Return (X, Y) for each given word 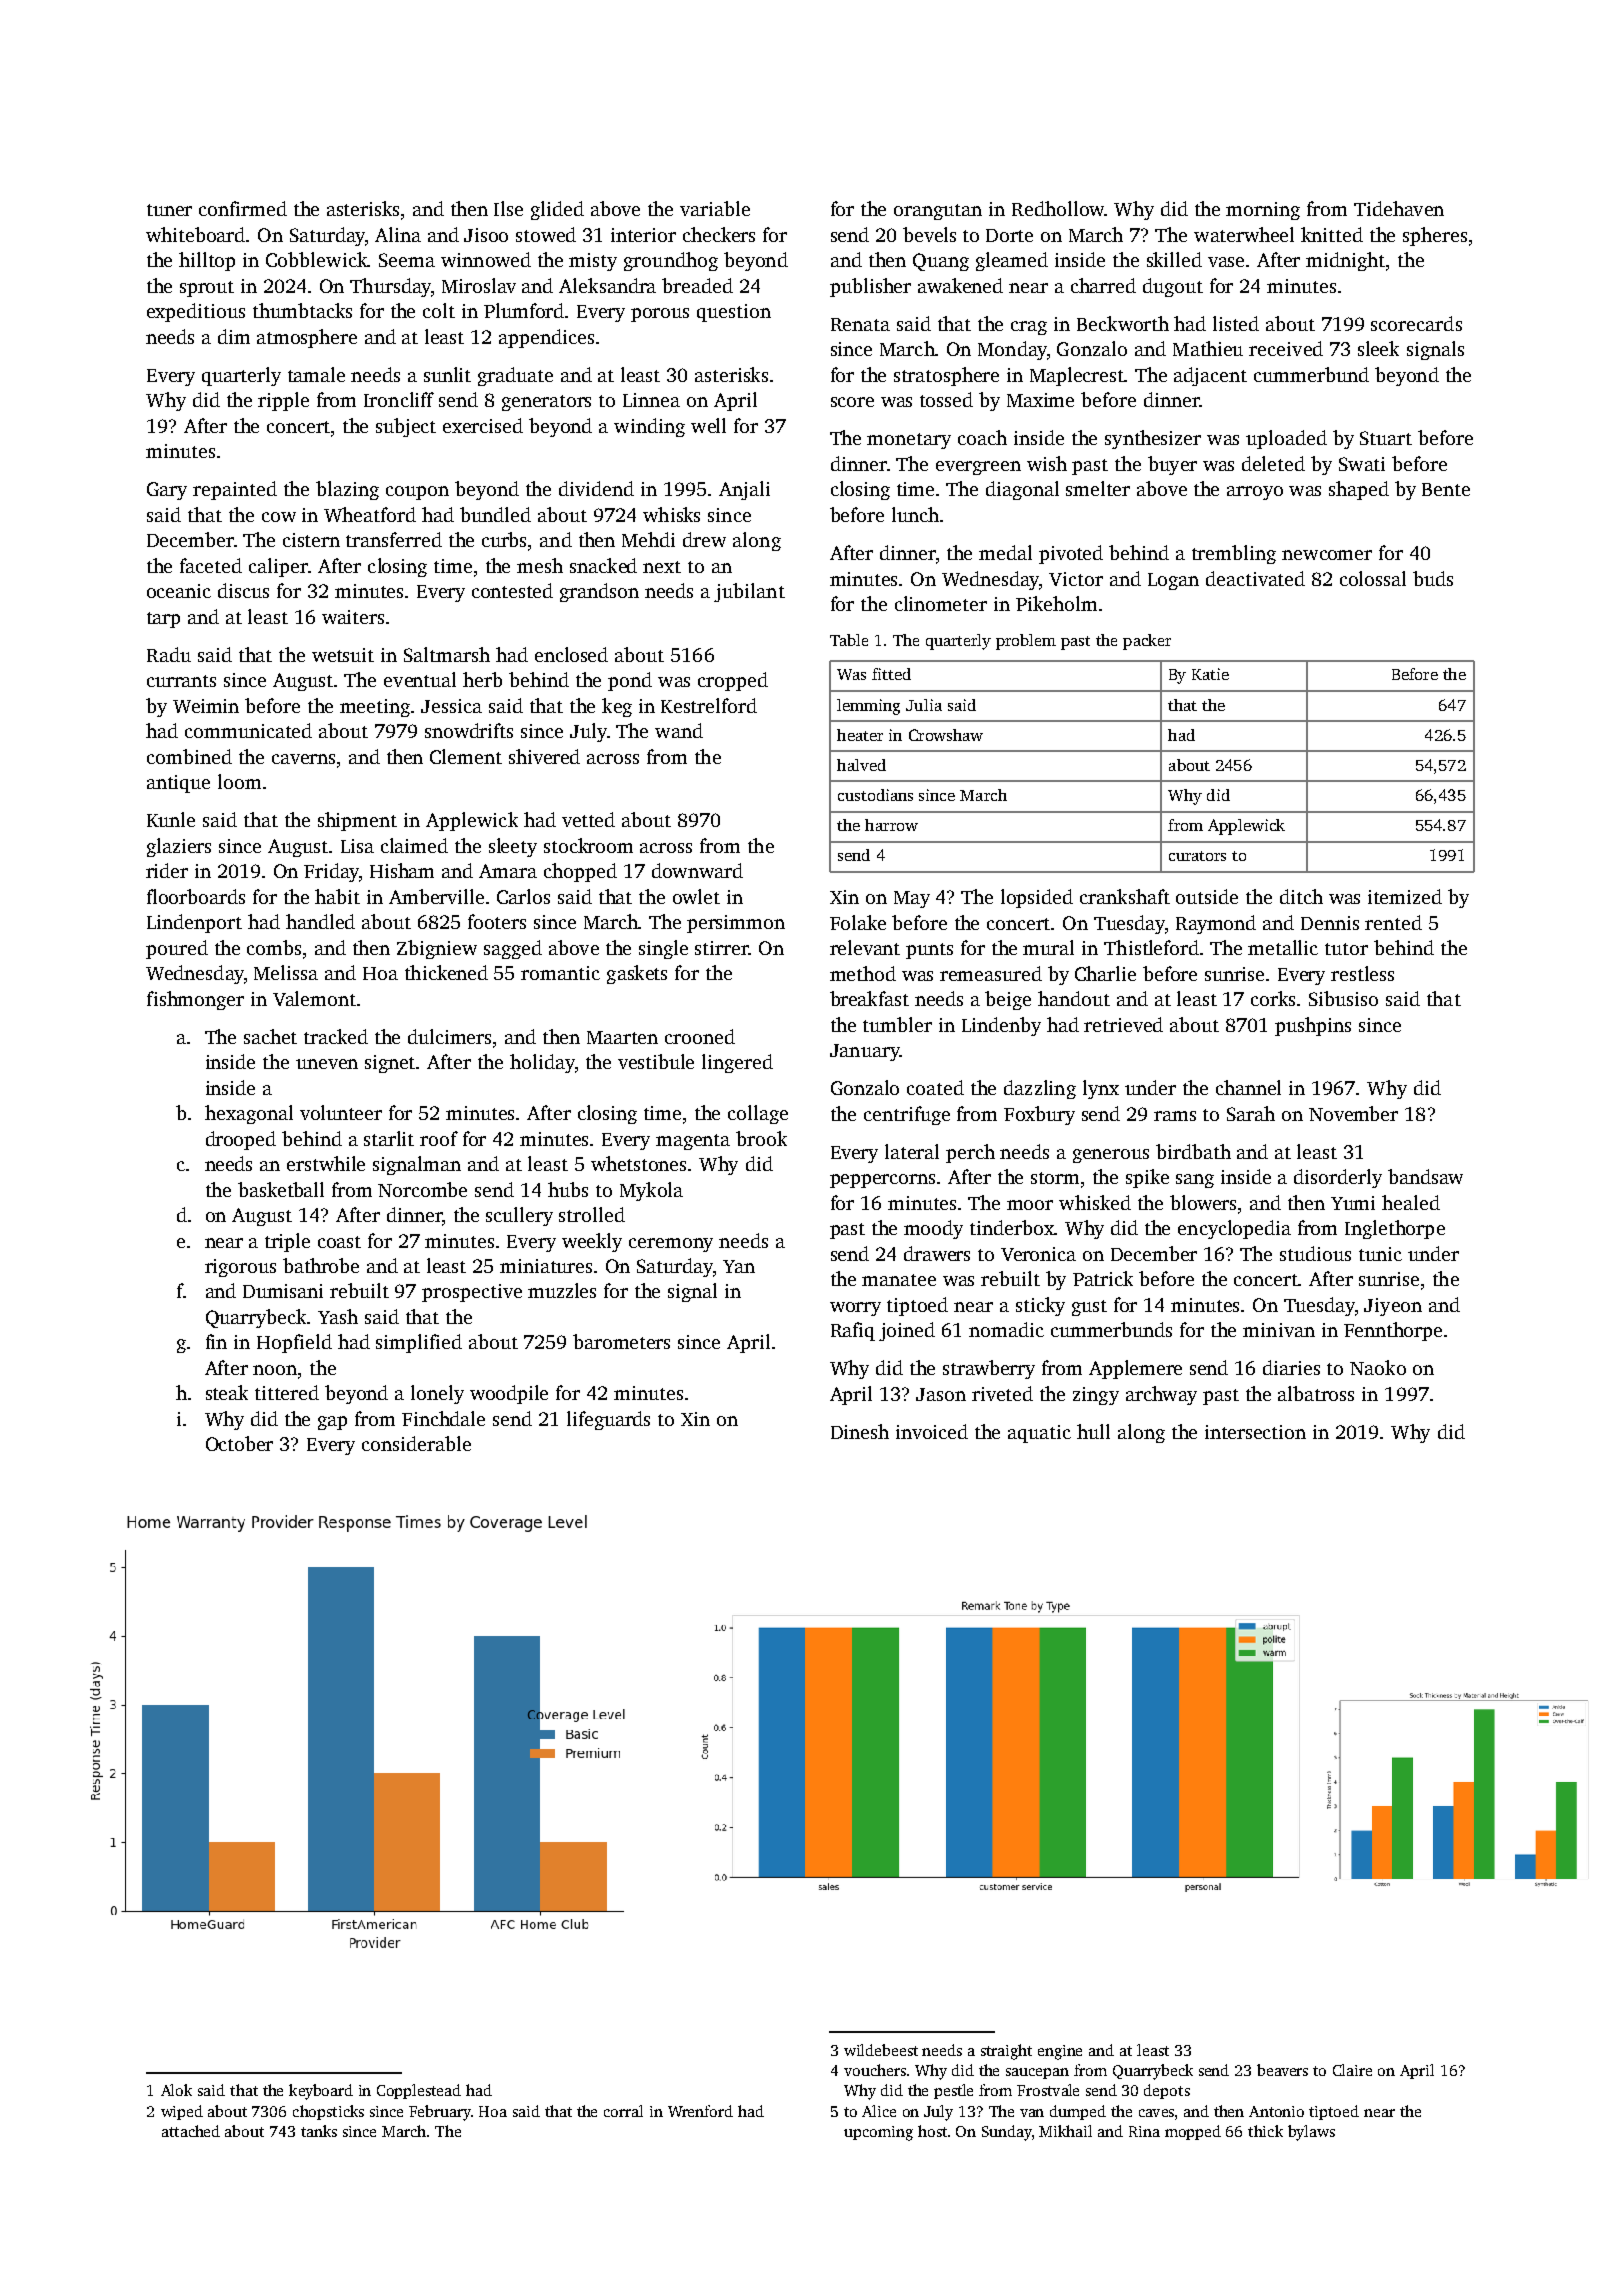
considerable (416, 1443)
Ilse (508, 208)
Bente (1446, 489)
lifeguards (608, 1420)
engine (1060, 2052)
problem (1026, 642)
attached (191, 2131)
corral (623, 2111)
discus (243, 590)
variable (715, 208)
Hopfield (294, 1343)
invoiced (932, 1431)
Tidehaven (1399, 208)
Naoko (1378, 1367)
